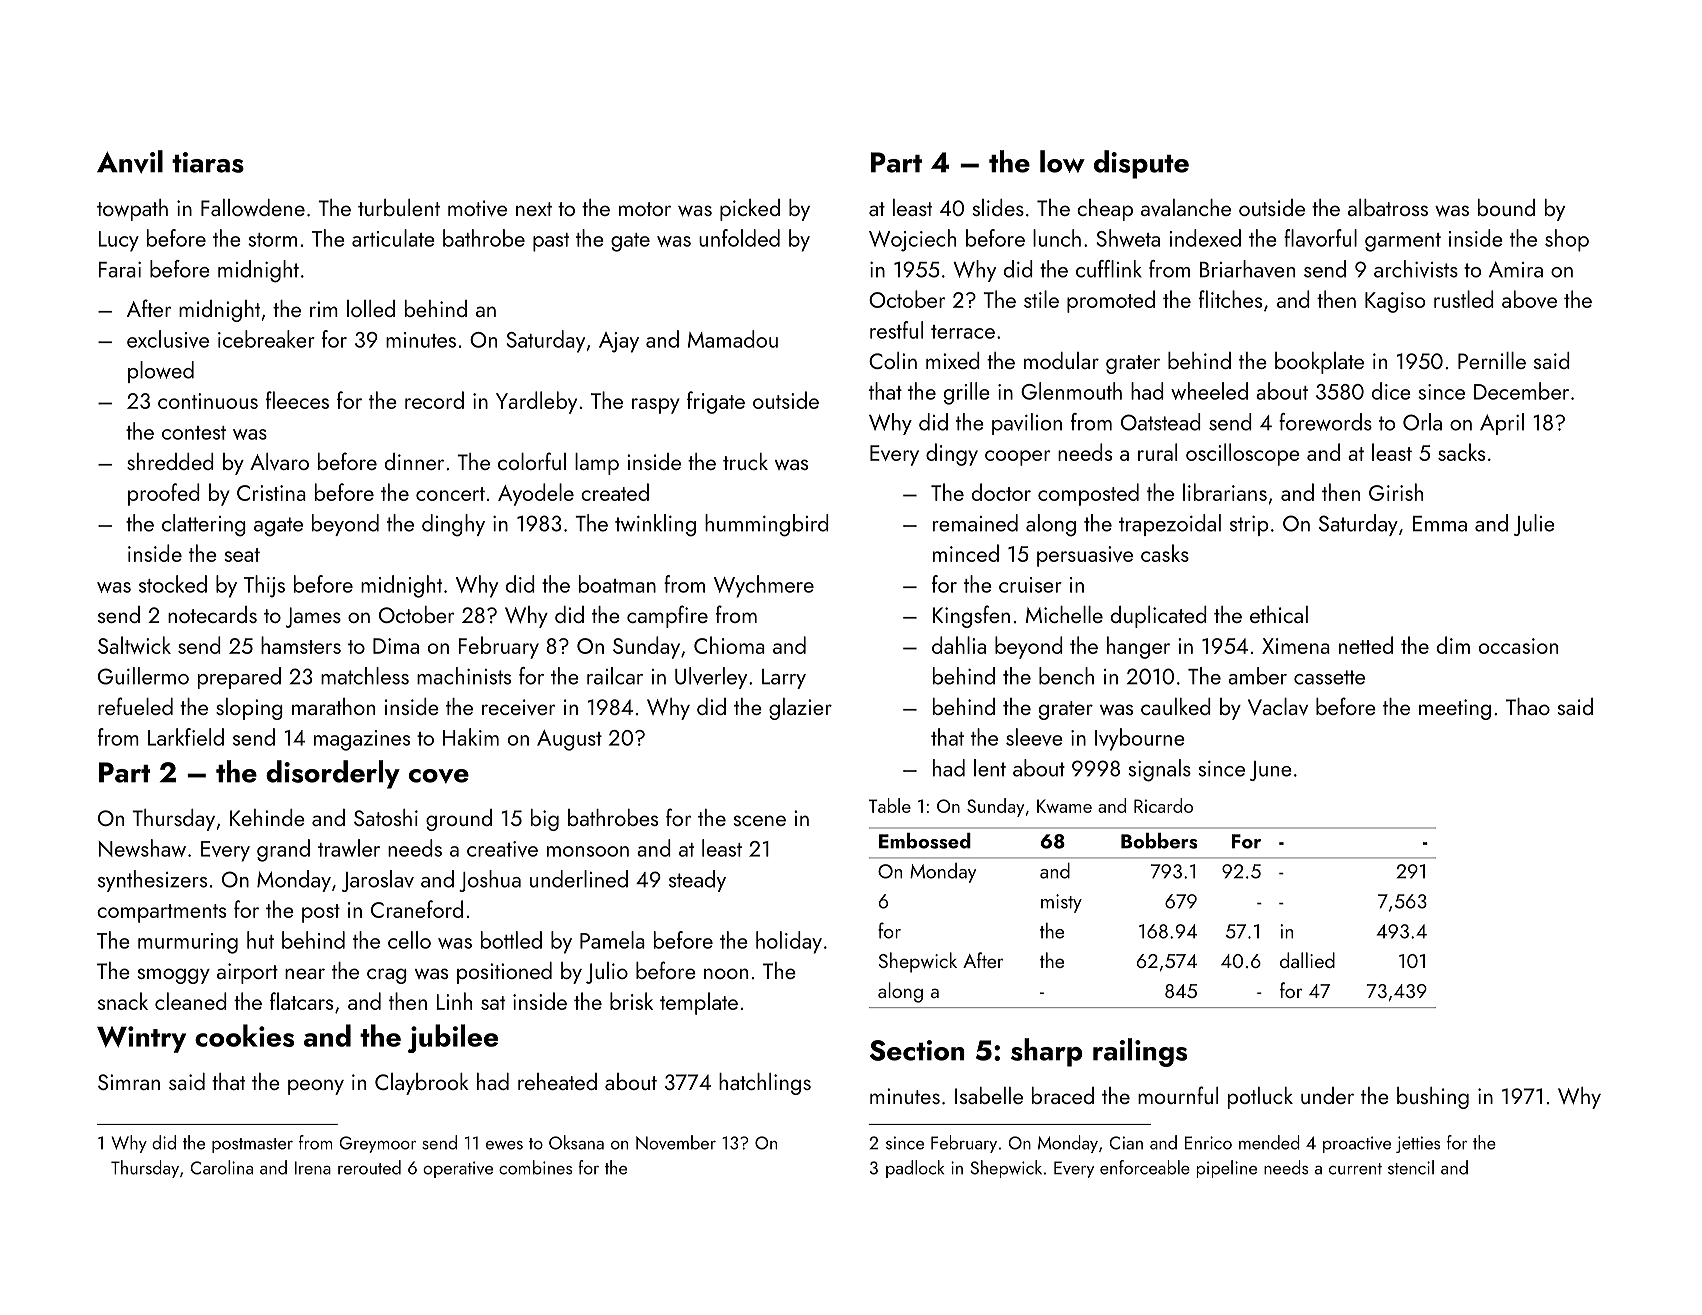 This screenshot has height=1315, width=1702. What do you see at coordinates (1528, 706) in the screenshot?
I see `Thao` at bounding box center [1528, 706].
